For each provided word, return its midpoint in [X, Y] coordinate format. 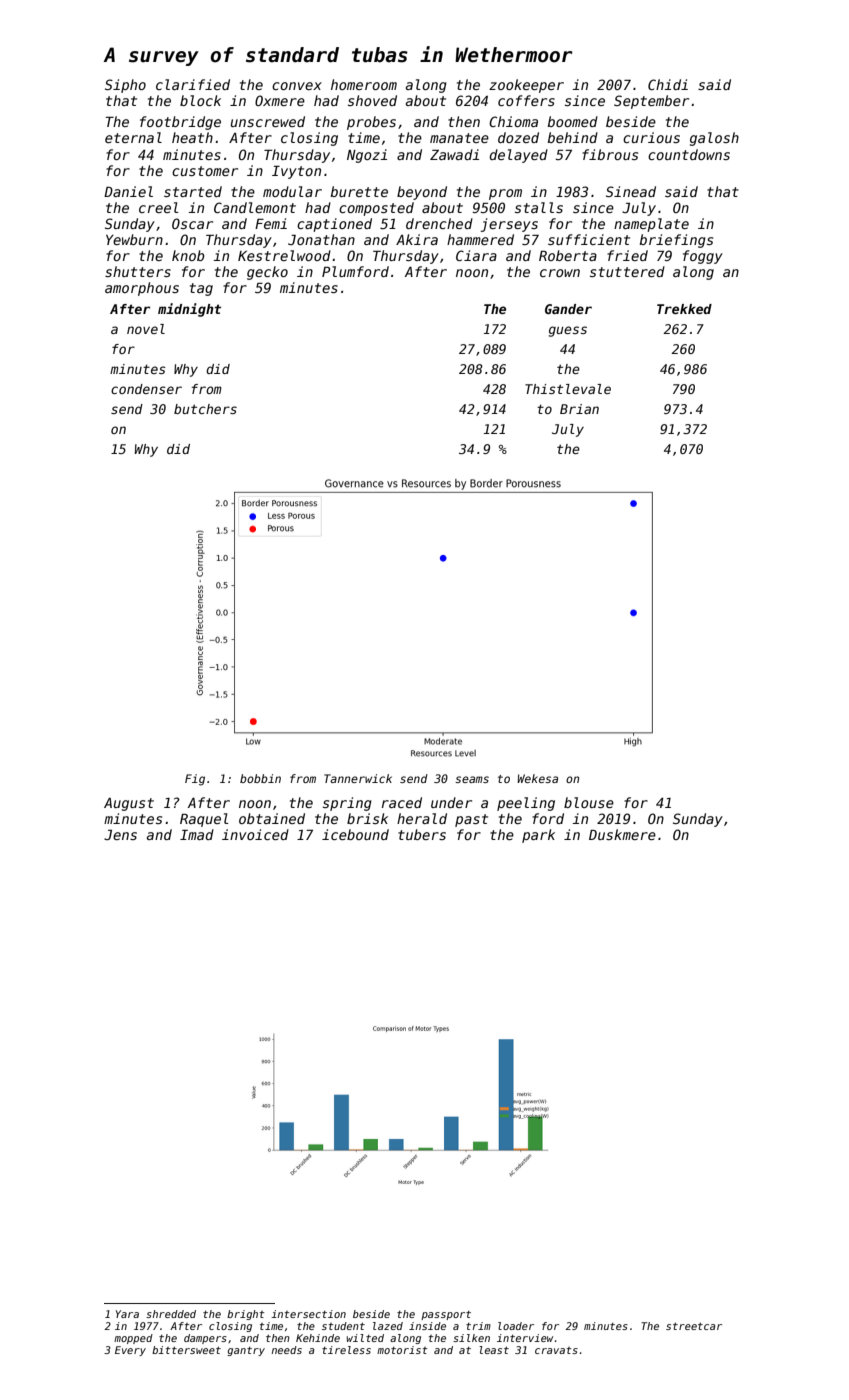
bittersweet [186, 1350]
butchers [205, 409]
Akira [417, 239]
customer [205, 171]
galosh [714, 139]
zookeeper [526, 86]
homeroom [364, 84]
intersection [308, 1314]
